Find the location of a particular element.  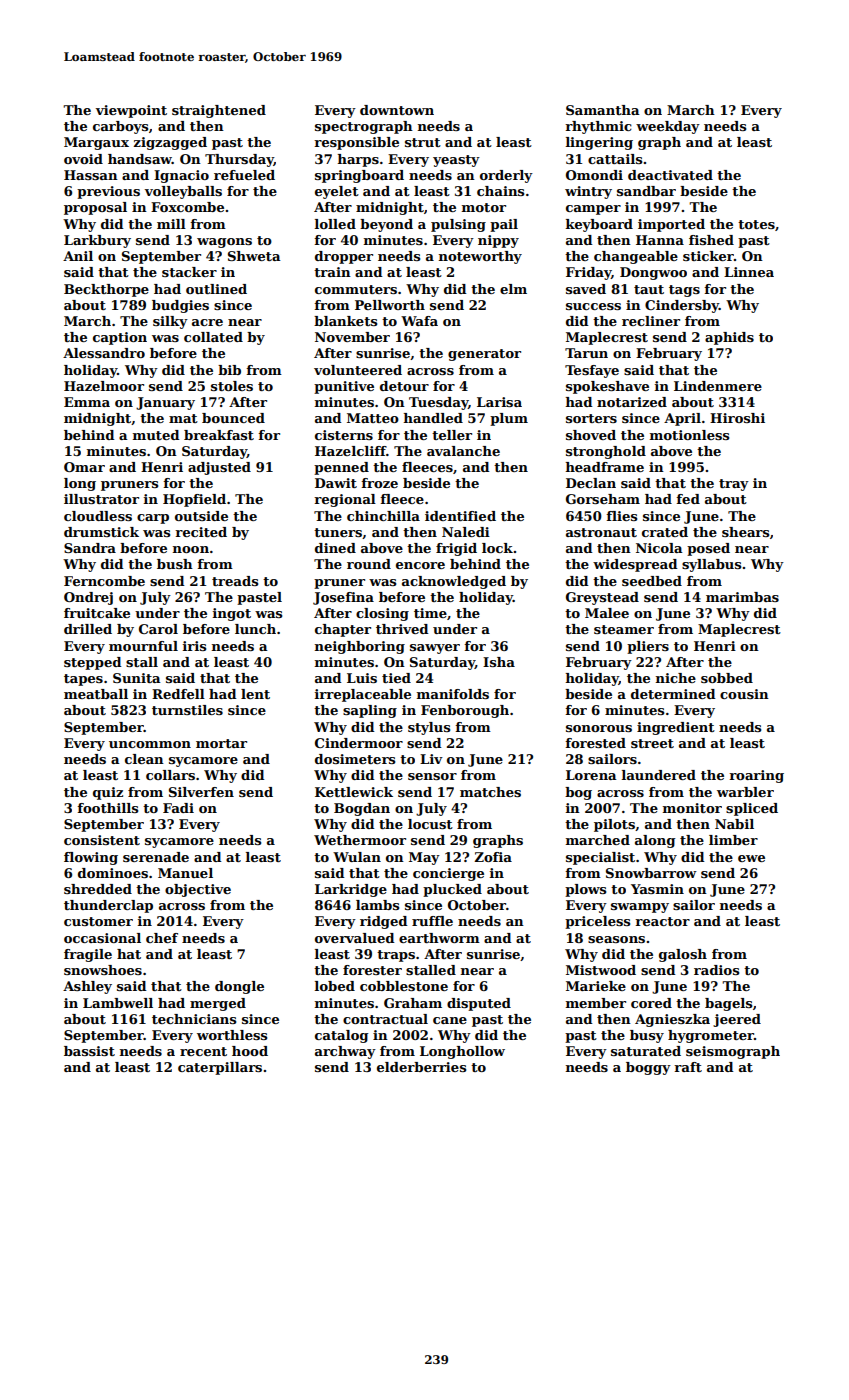

Samantha is located at coordinates (603, 110).
